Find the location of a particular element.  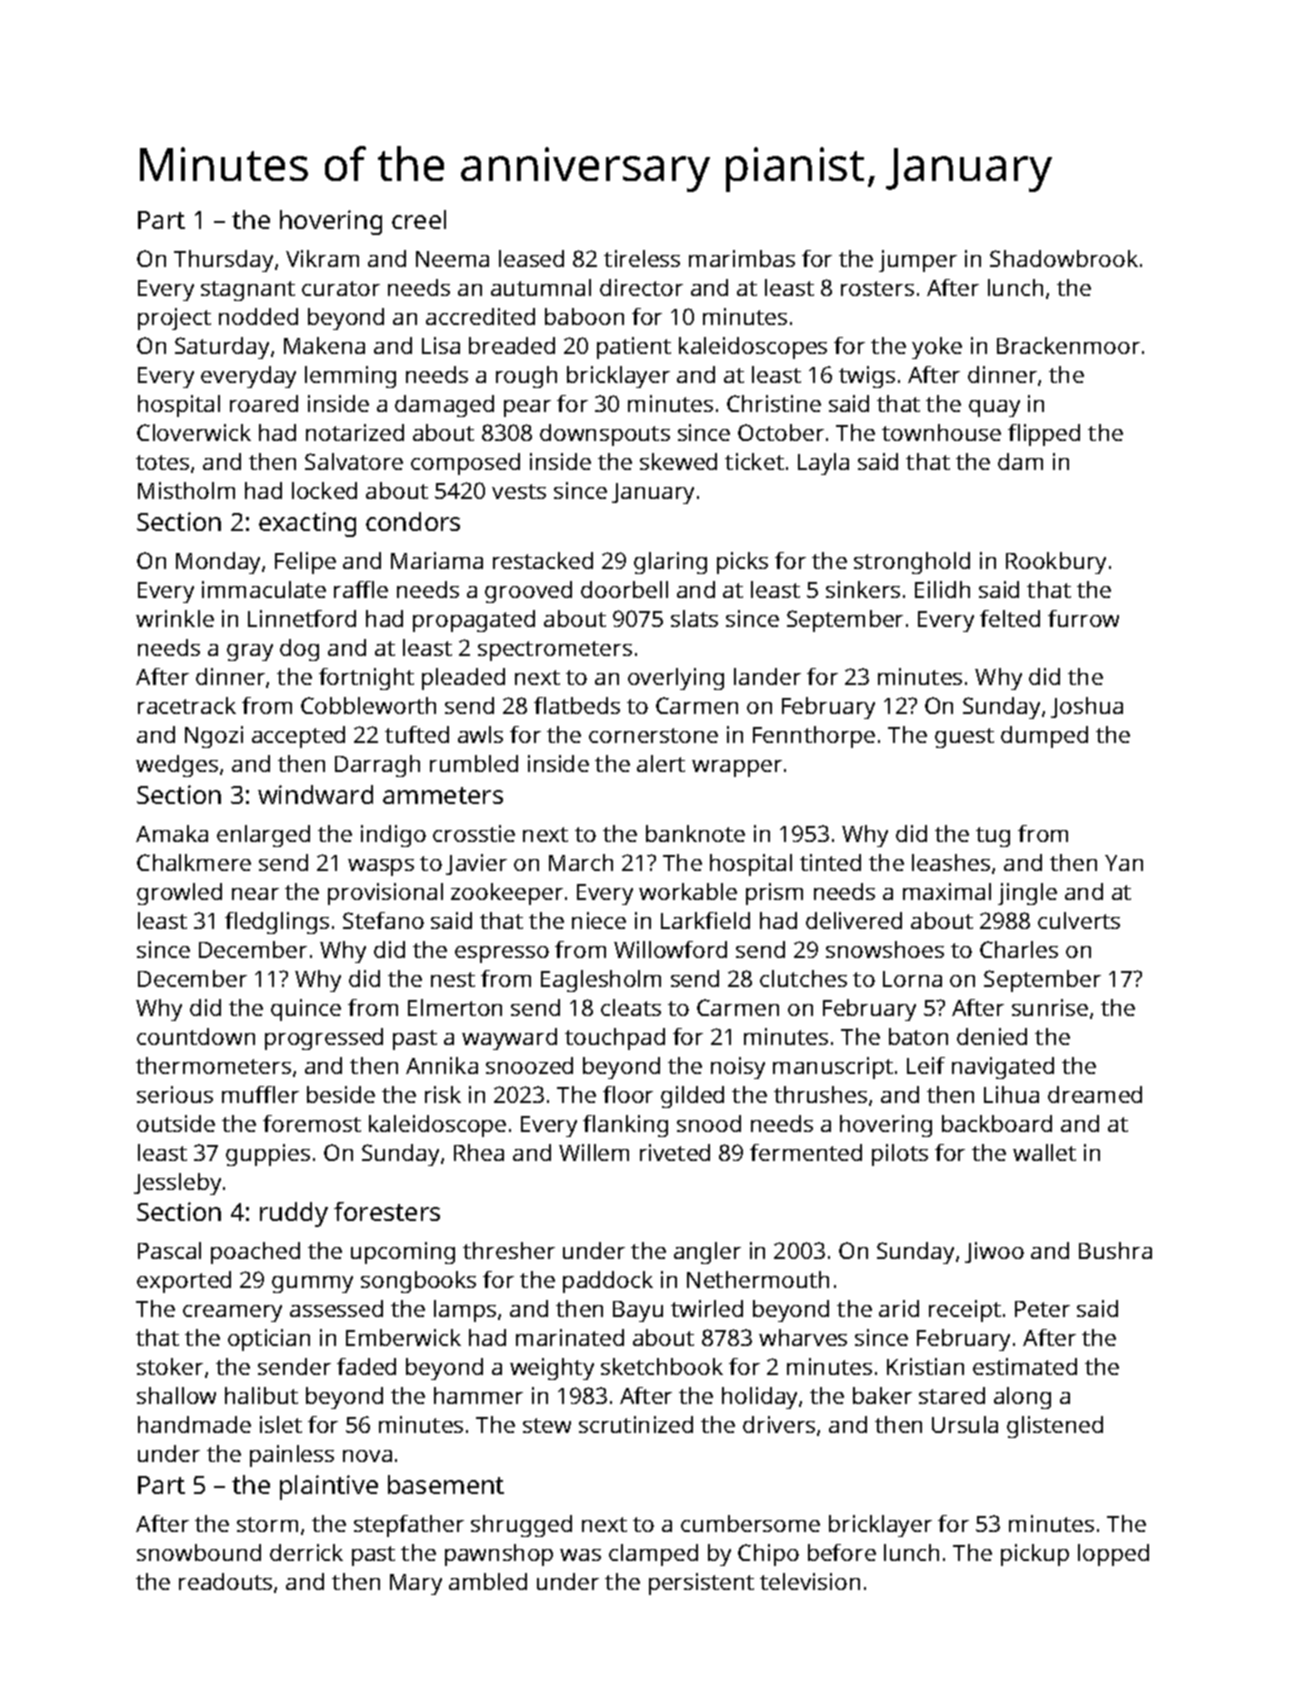

Thursday is located at coordinates (223, 261).
